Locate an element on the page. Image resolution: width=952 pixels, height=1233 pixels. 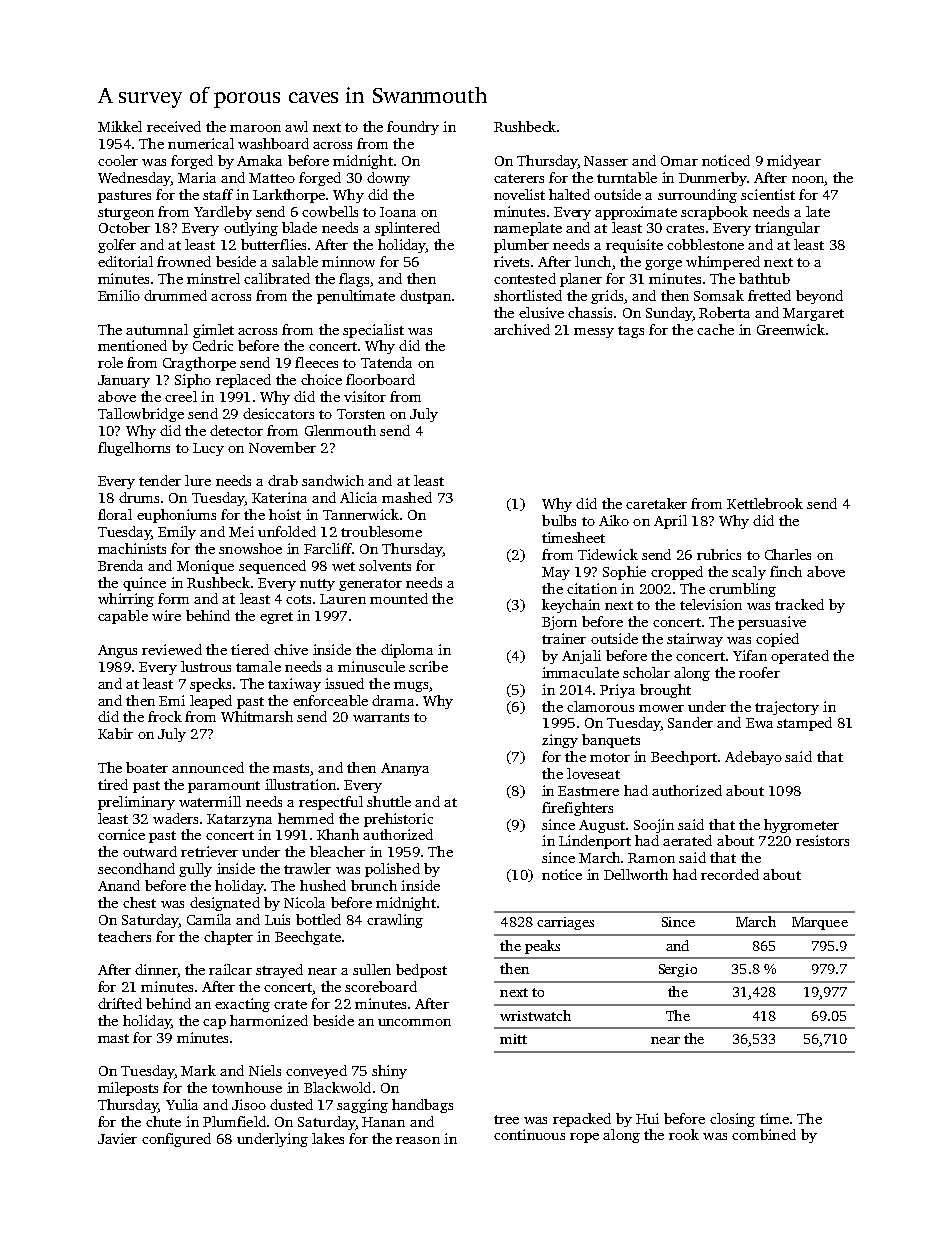
contested is located at coordinates (525, 278).
